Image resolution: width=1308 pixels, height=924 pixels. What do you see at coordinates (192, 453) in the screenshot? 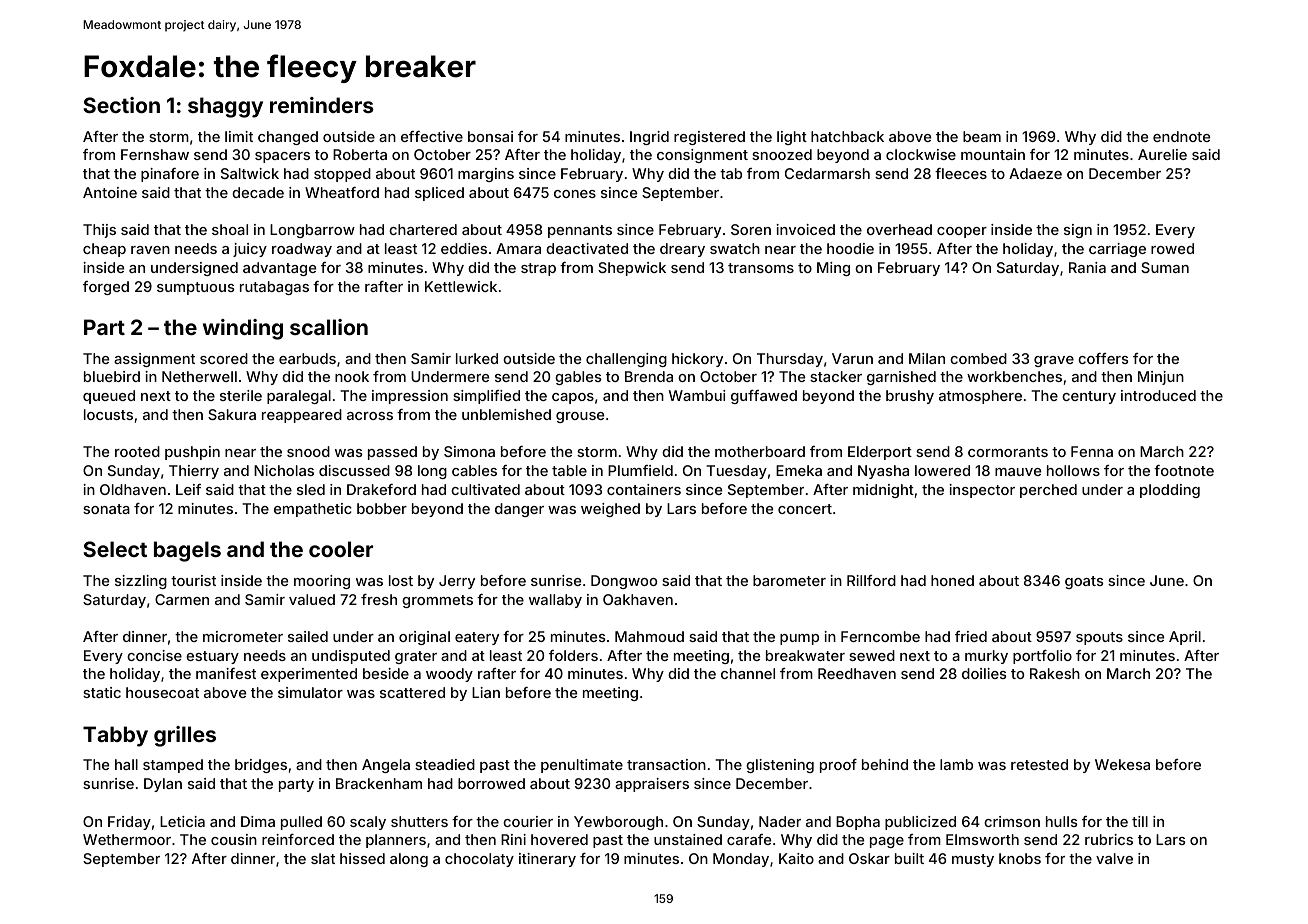
I see `pushpin` at bounding box center [192, 453].
